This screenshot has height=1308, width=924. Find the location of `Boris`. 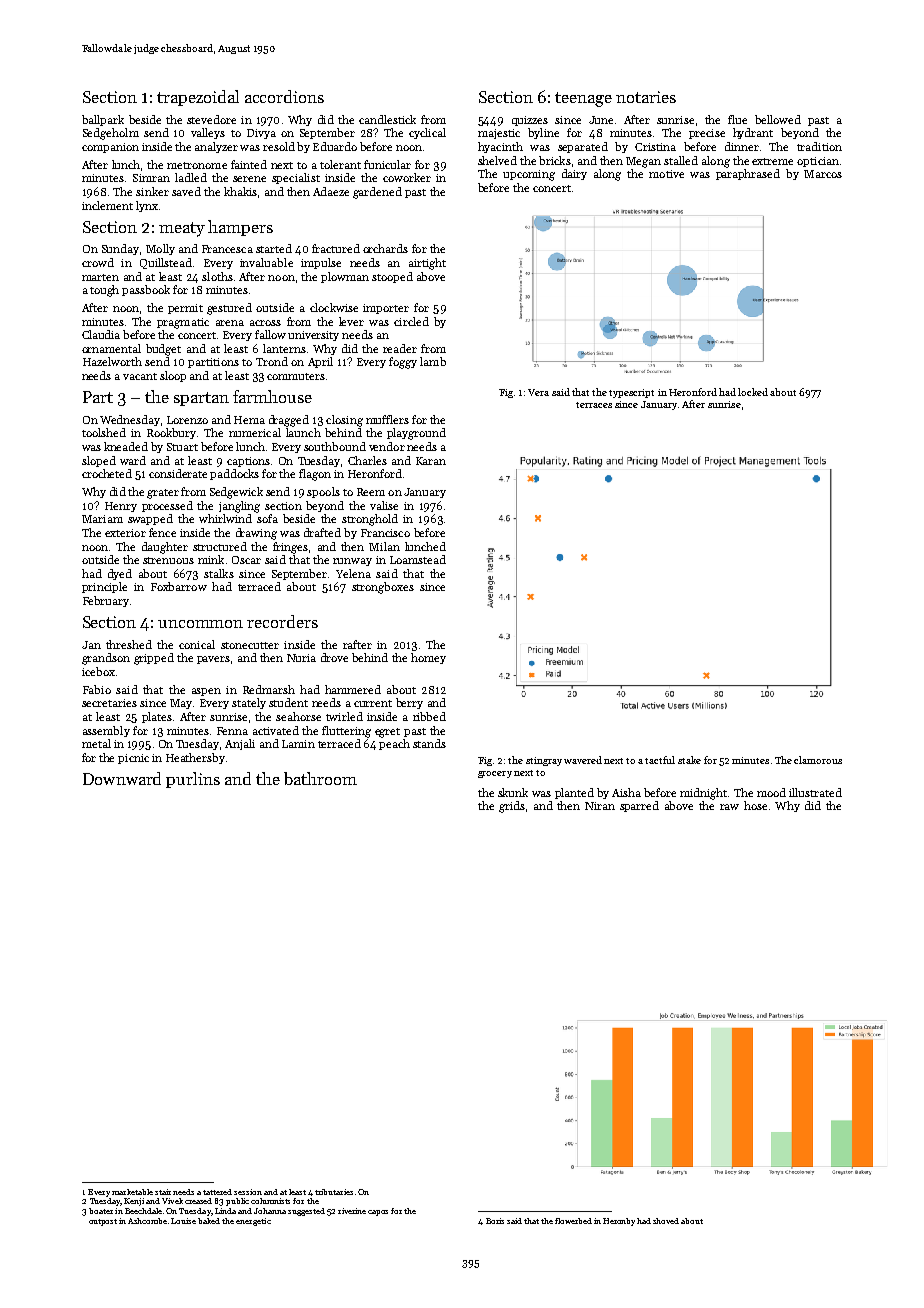

Boris is located at coordinates (495, 1221).
